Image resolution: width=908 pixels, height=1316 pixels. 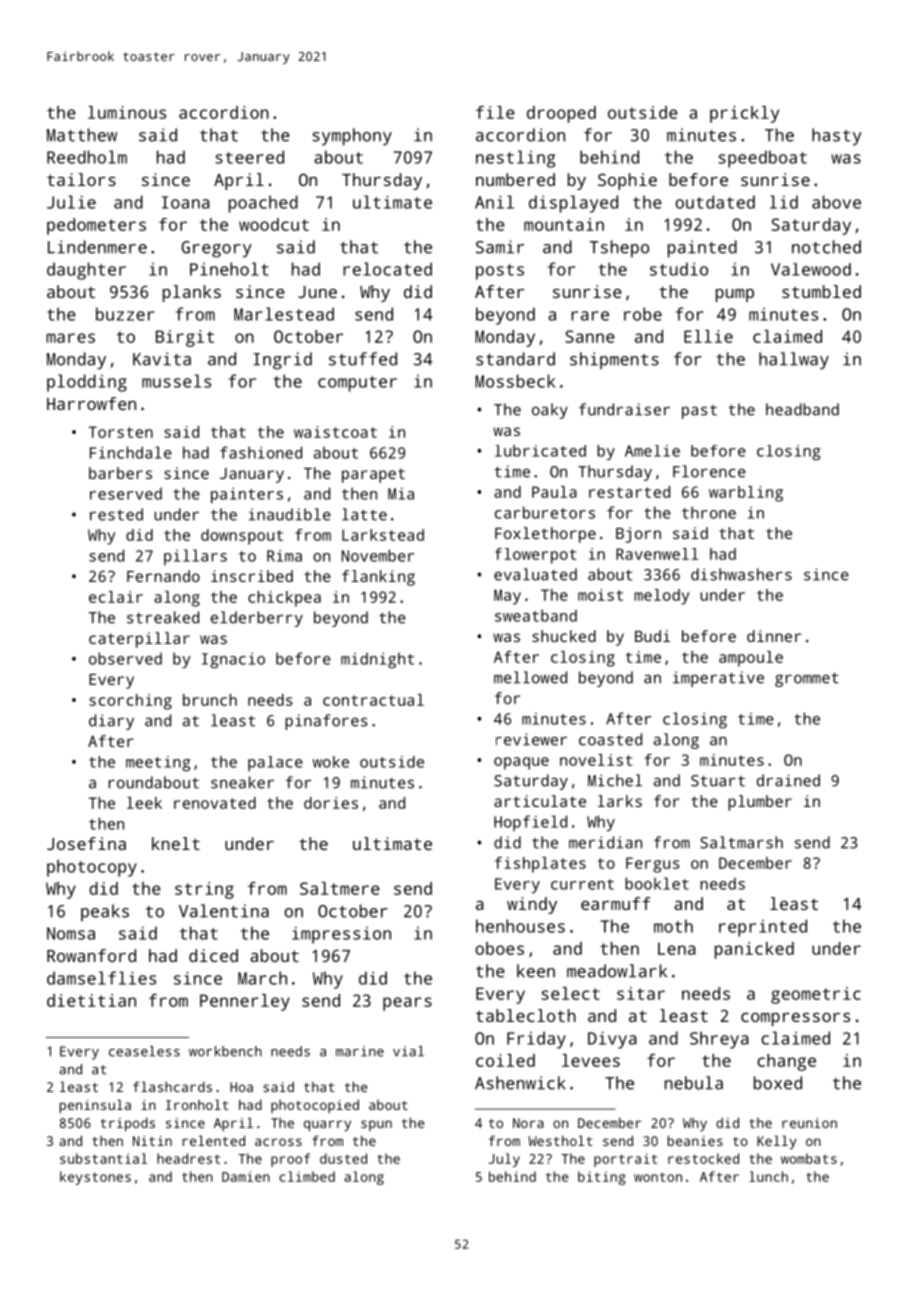 What do you see at coordinates (387, 269) in the screenshot?
I see `relocated` at bounding box center [387, 269].
